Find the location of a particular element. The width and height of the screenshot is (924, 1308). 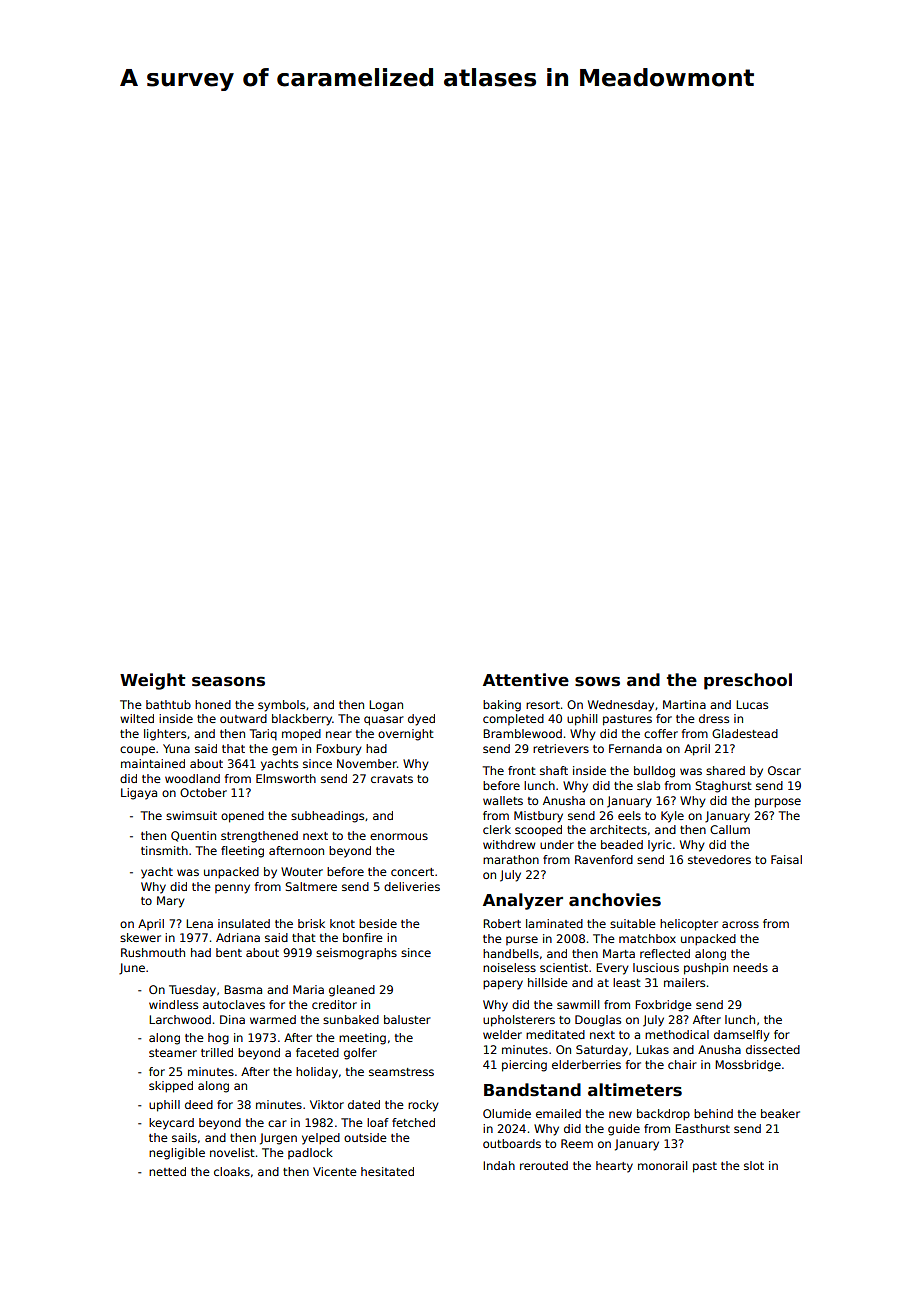

dress is located at coordinates (714, 718).
